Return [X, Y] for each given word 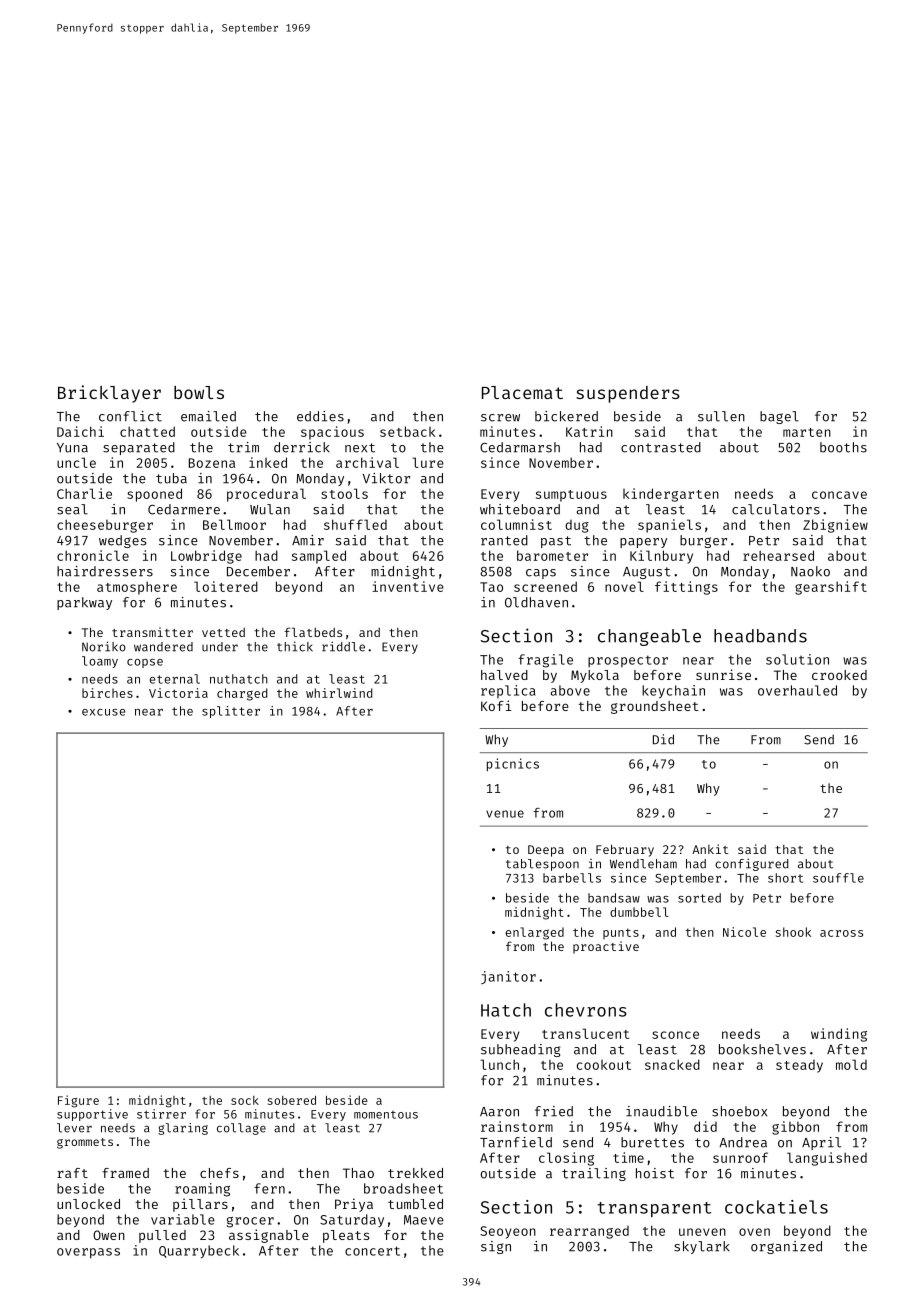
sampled [319, 557]
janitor [508, 977]
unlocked [88, 1204]
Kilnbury [661, 557]
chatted [147, 431]
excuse [103, 712]
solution [797, 659]
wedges [122, 541]
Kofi [496, 705]
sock [245, 1100]
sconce [675, 1035]
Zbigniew [835, 526]
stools [344, 493]
